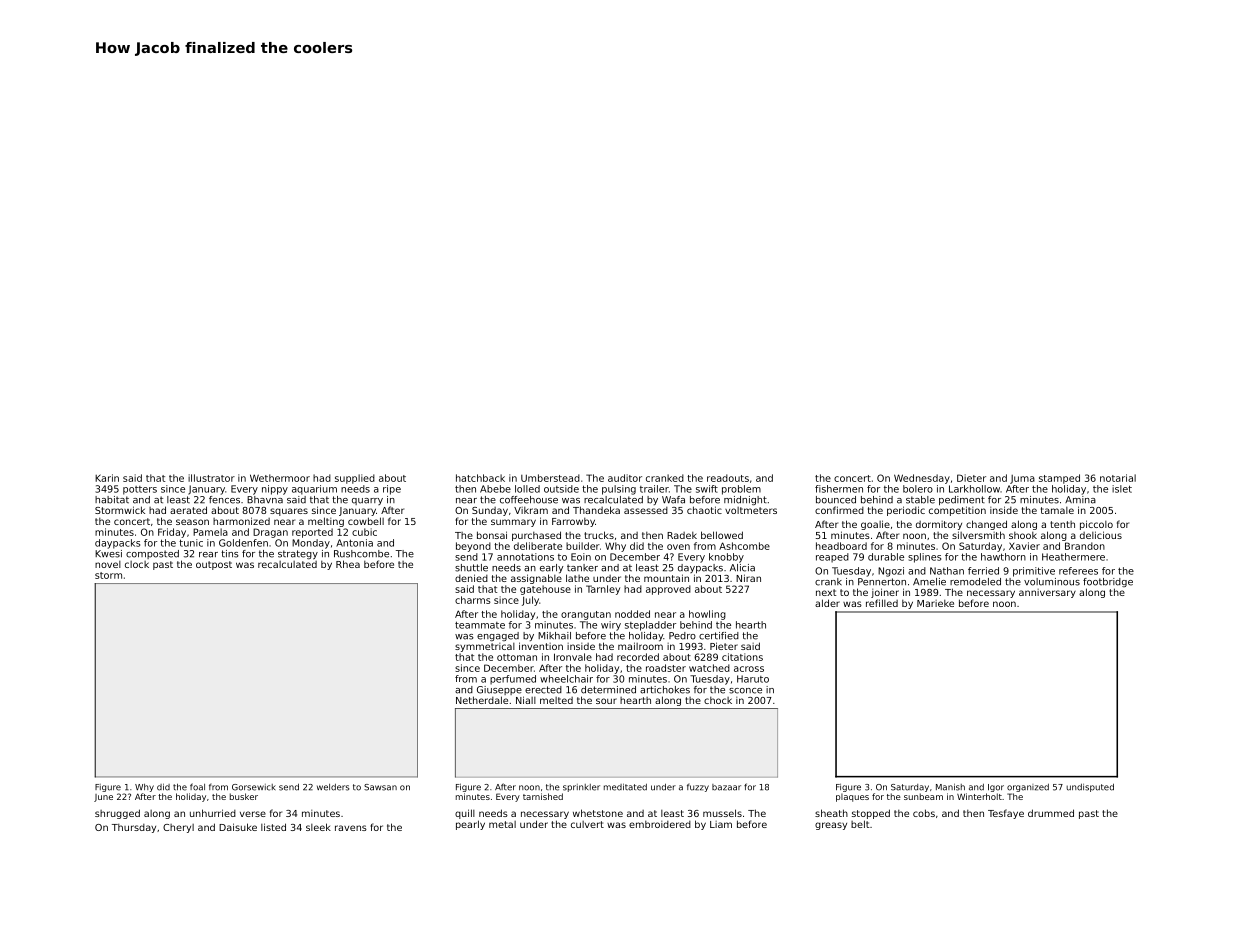 The image size is (1233, 952). Describe the element at coordinates (499, 690) in the document. I see `Giuseppe` at that location.
